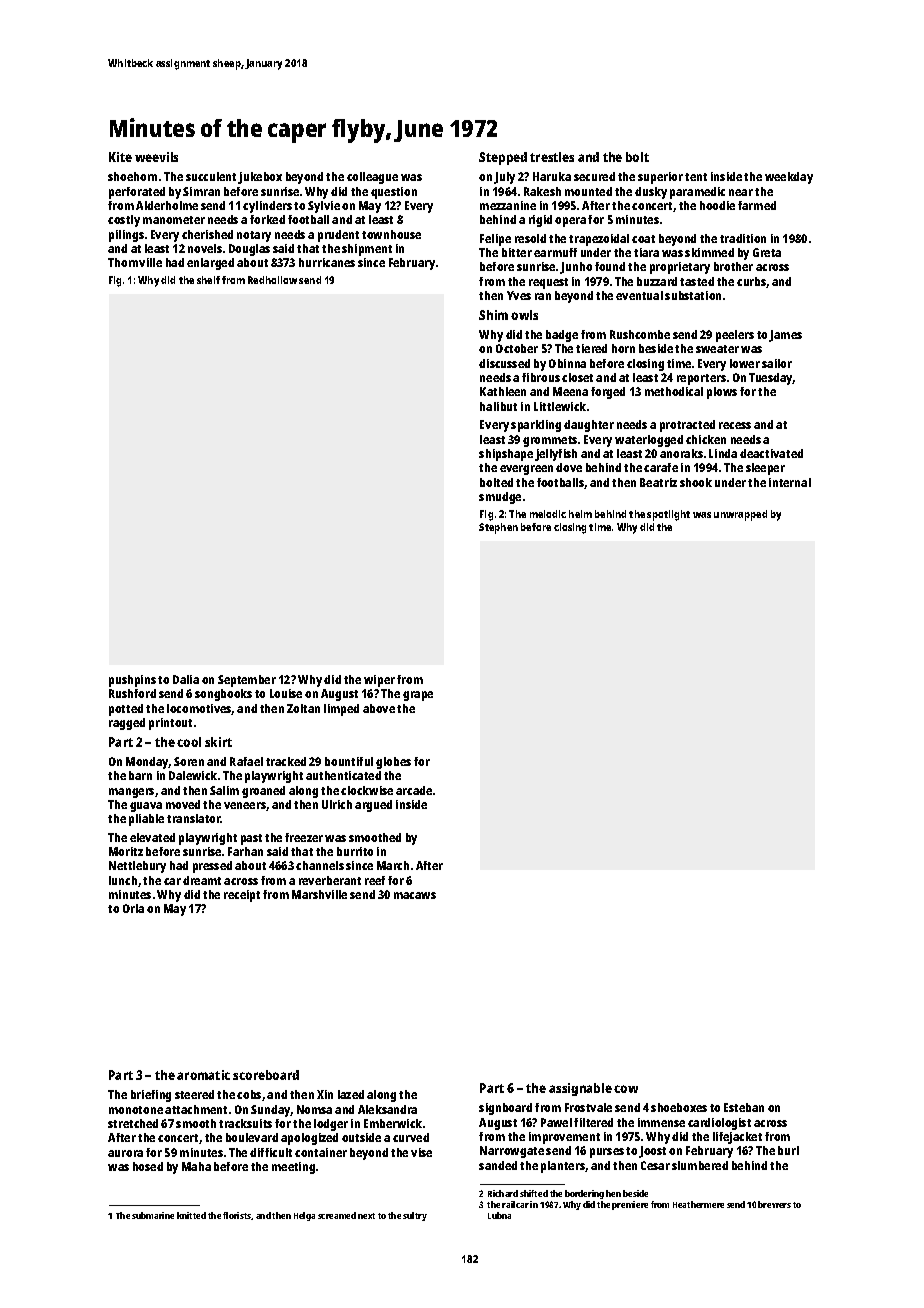 The height and width of the image is (1308, 924). I want to click on Kite, so click(120, 157).
